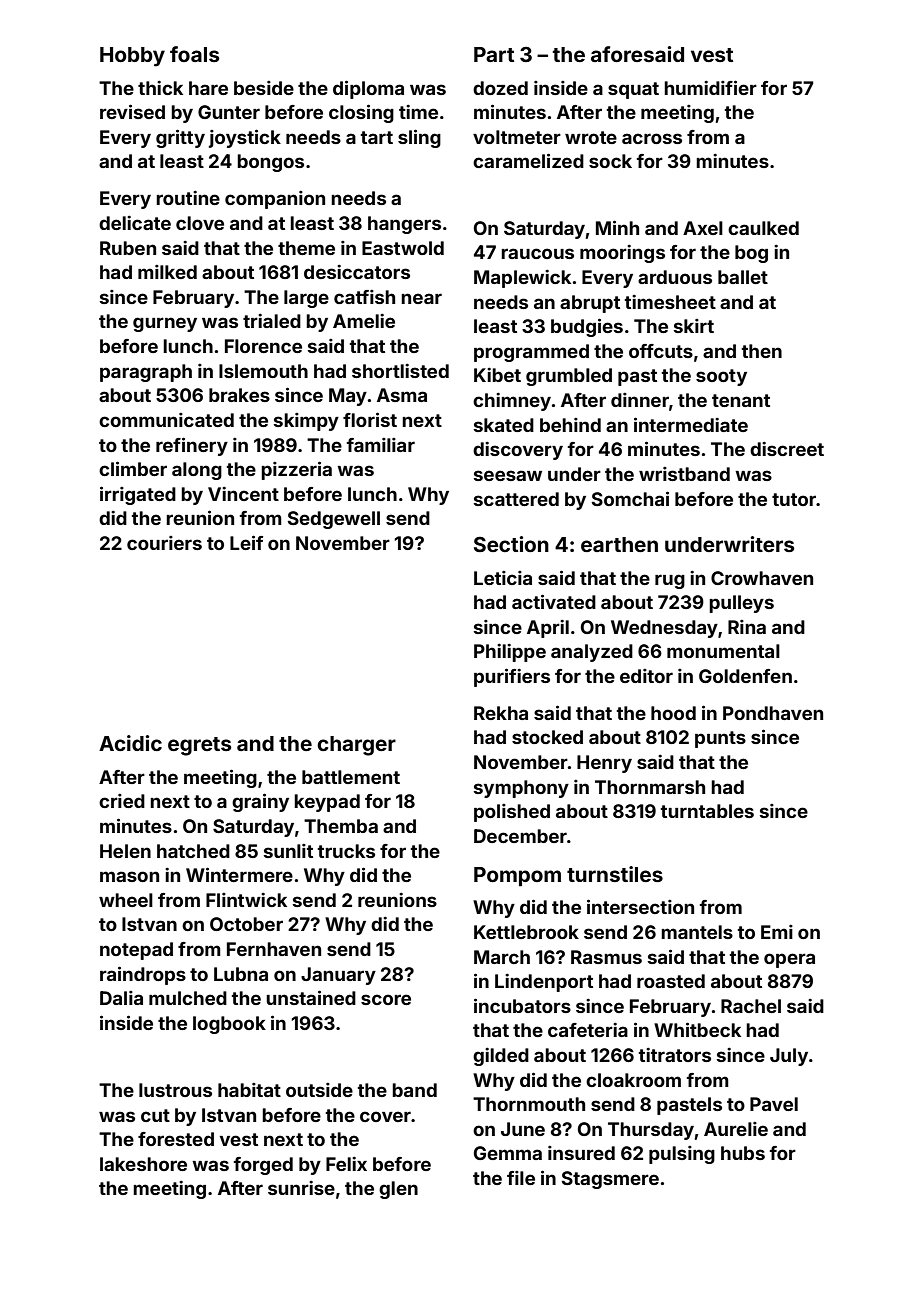 This page has height=1308, width=924. What do you see at coordinates (763, 228) in the page?
I see `caulked` at bounding box center [763, 228].
